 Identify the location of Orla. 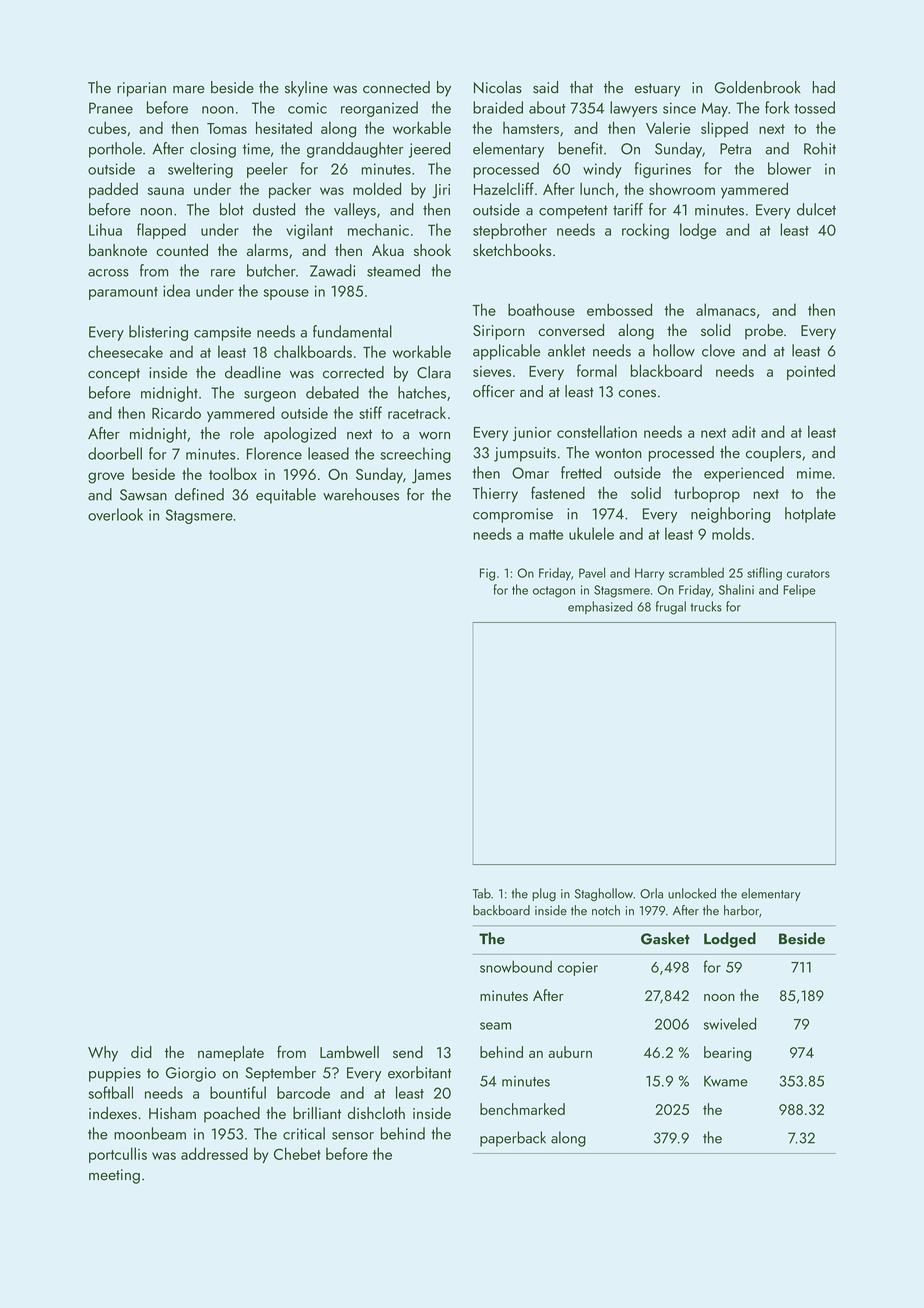
(651, 893).
